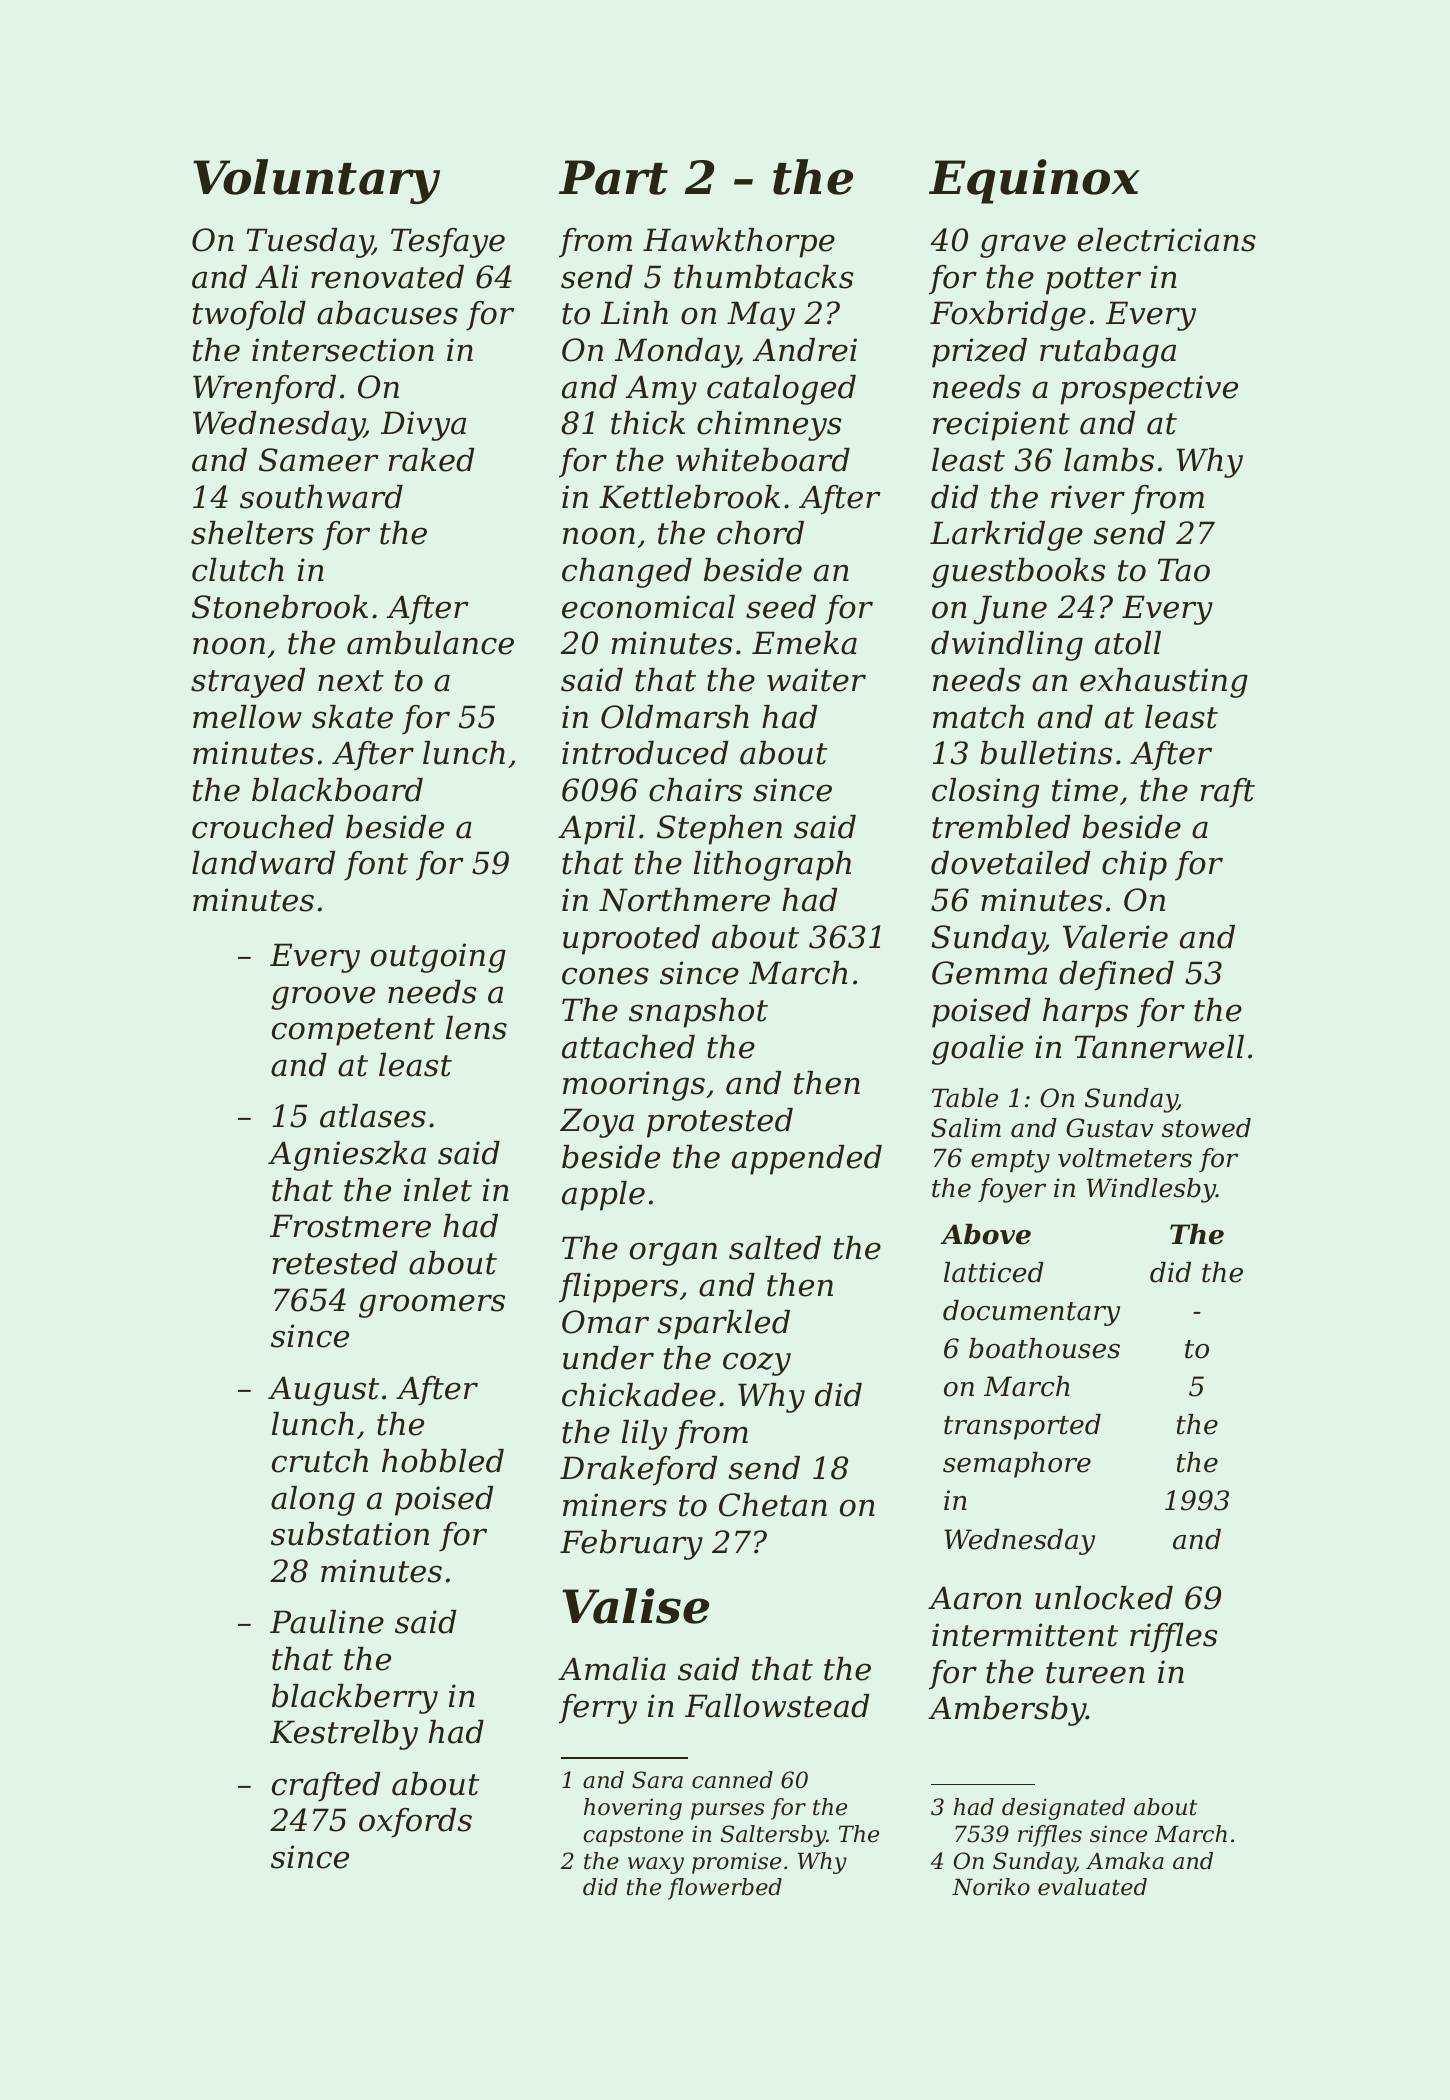  I want to click on shelters, so click(252, 533).
